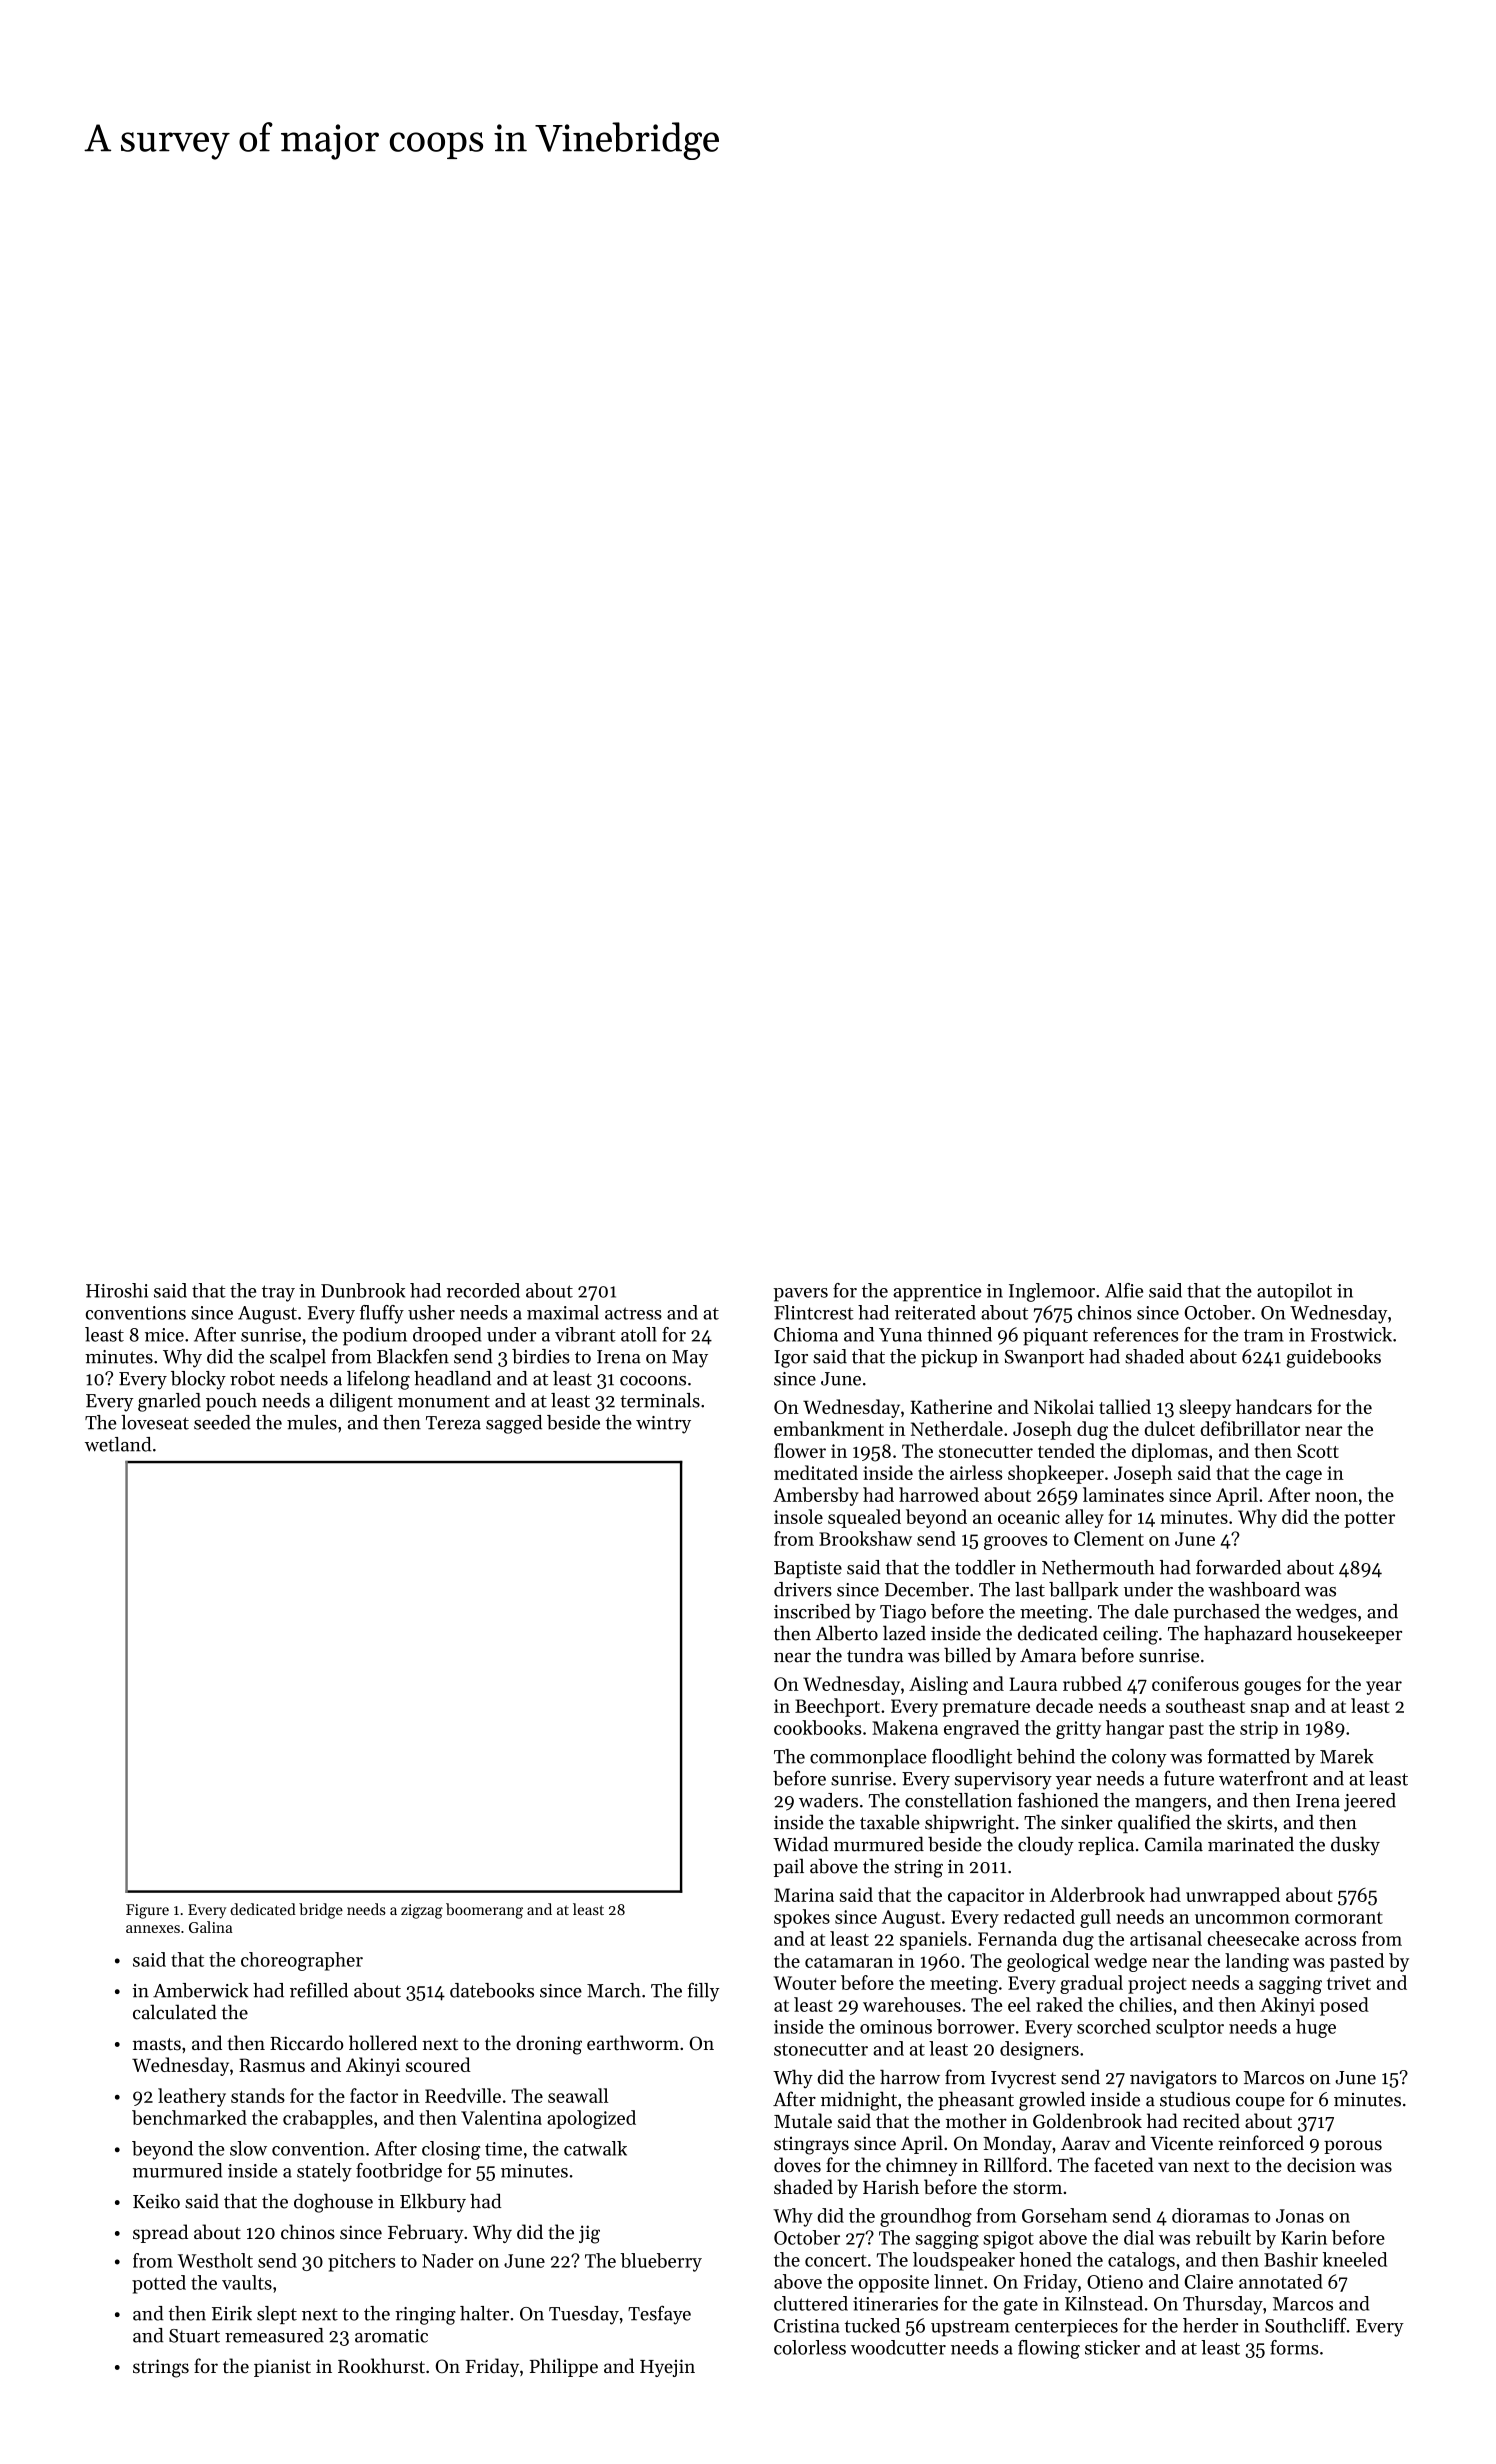 The image size is (1496, 2464). Describe the element at coordinates (1305, 2325) in the page. I see `Southcliff` at that location.
